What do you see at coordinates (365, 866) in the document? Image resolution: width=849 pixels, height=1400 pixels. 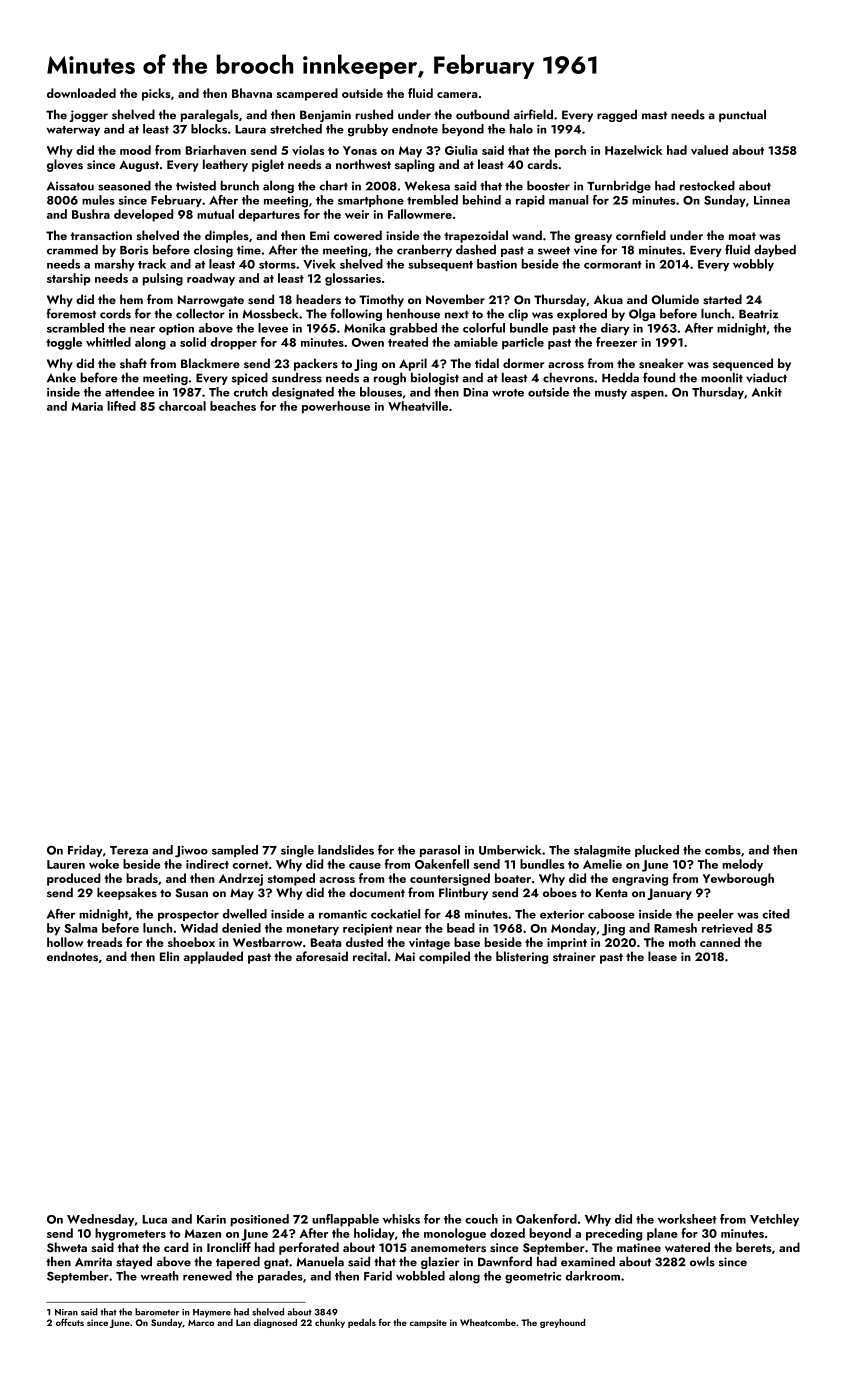 I see `cause` at bounding box center [365, 866].
